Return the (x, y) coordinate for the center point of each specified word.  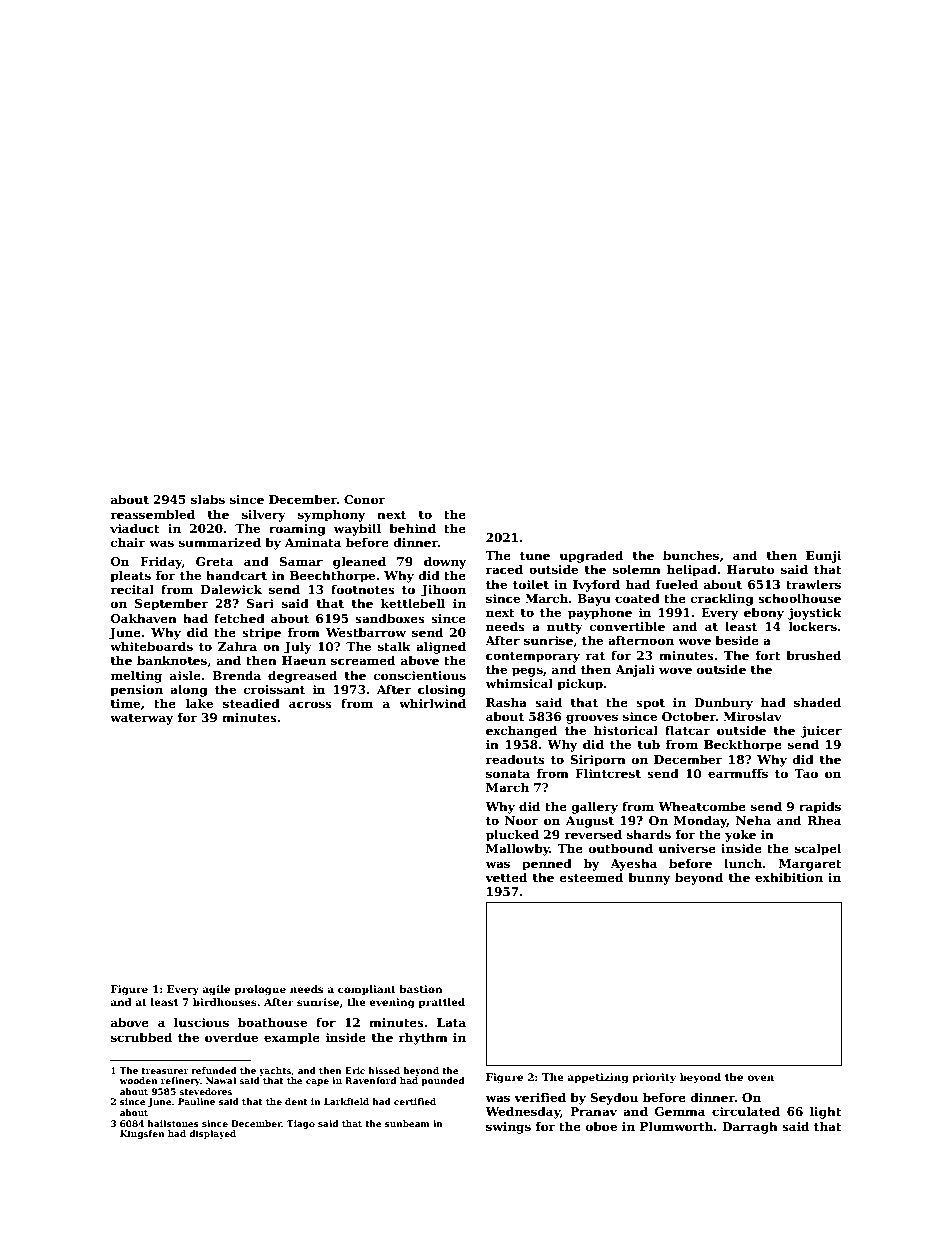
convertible (627, 626)
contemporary (533, 657)
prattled (441, 1003)
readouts (515, 759)
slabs (208, 499)
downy (445, 562)
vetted (506, 877)
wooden (138, 1080)
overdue (231, 1037)
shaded (817, 702)
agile (216, 990)
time (125, 703)
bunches (691, 555)
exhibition (789, 877)
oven (760, 1078)
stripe (261, 634)
